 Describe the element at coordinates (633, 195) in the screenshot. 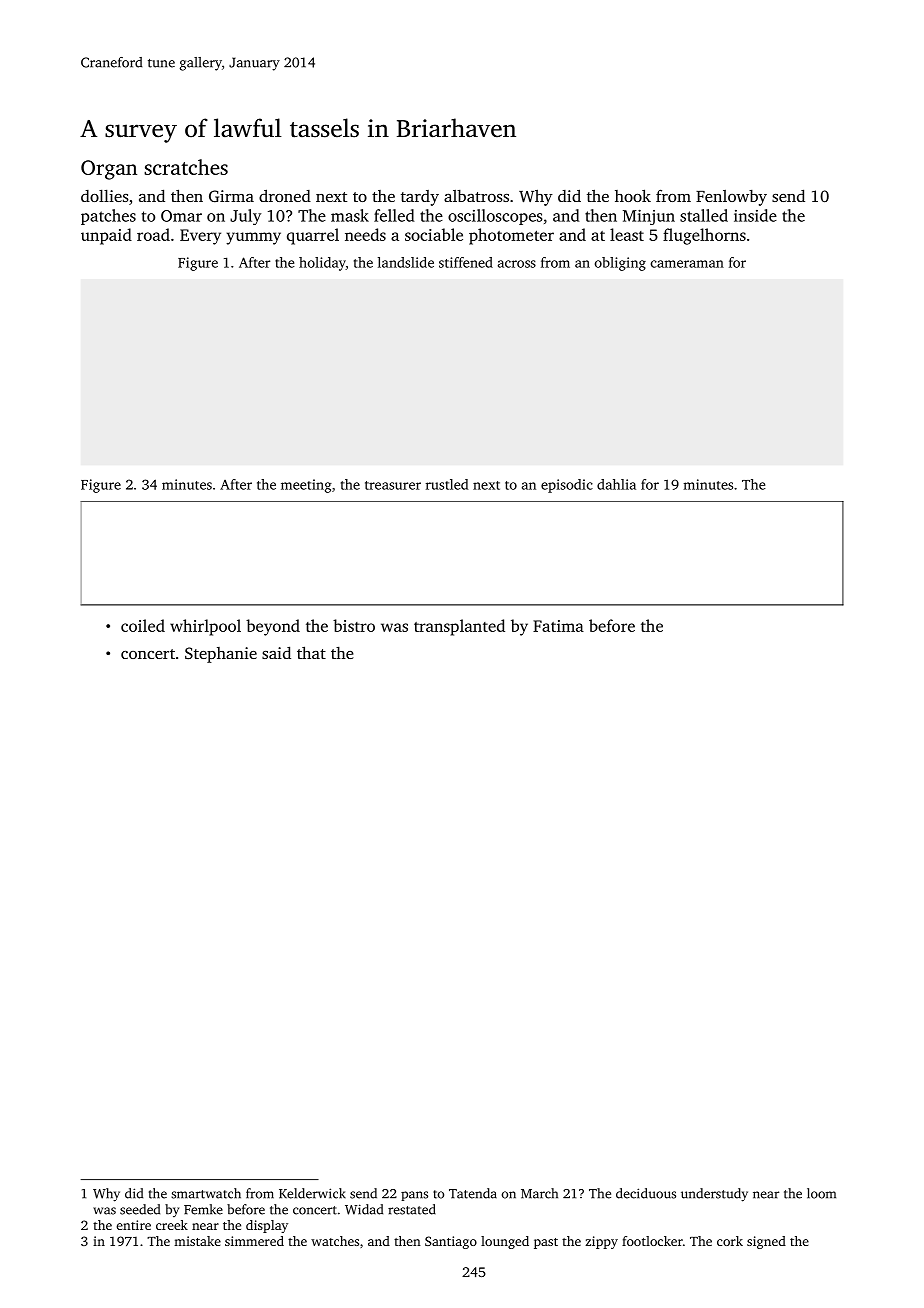

I see `hook` at that location.
